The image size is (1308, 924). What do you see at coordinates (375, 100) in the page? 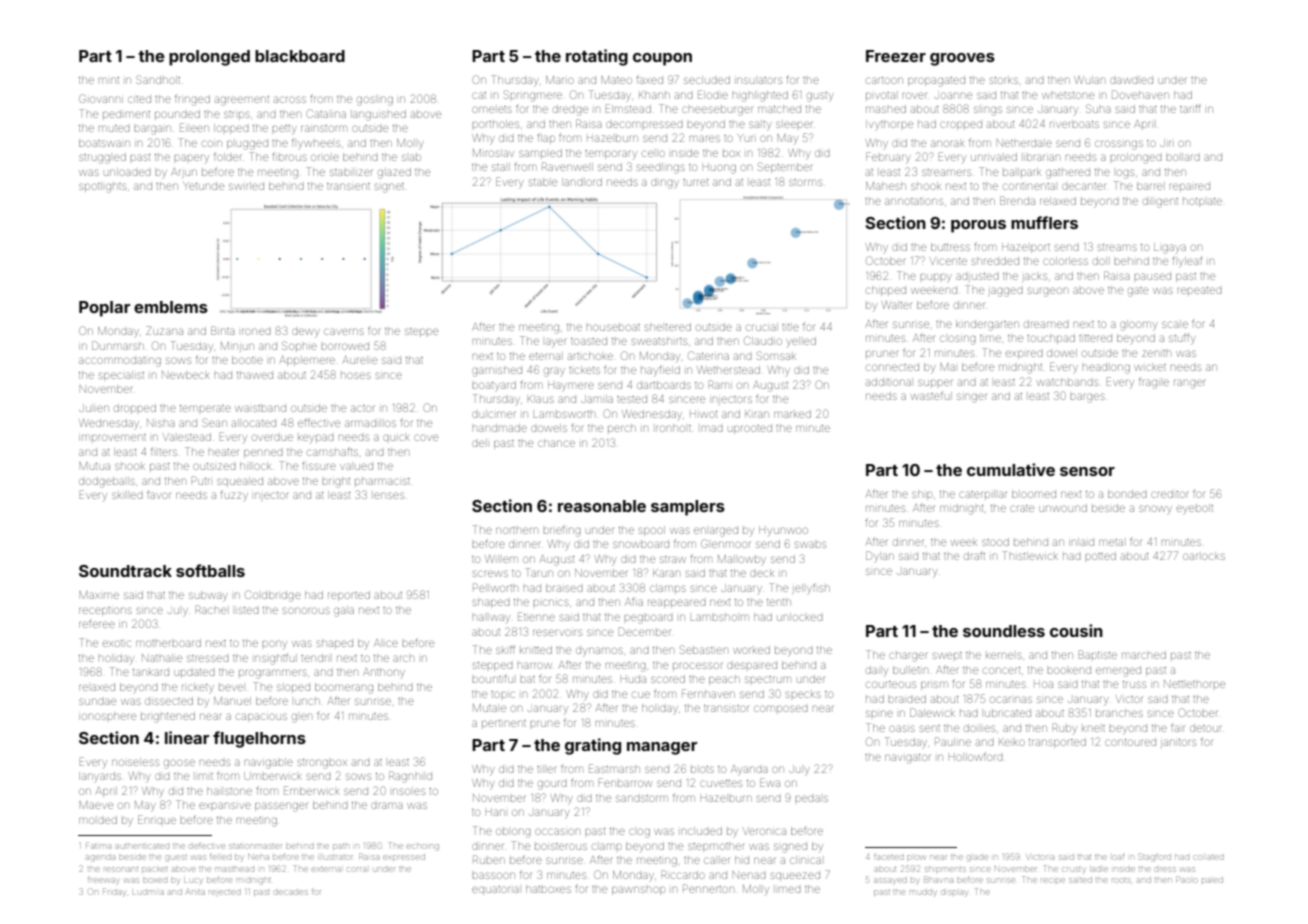
I see `gosling` at bounding box center [375, 100].
